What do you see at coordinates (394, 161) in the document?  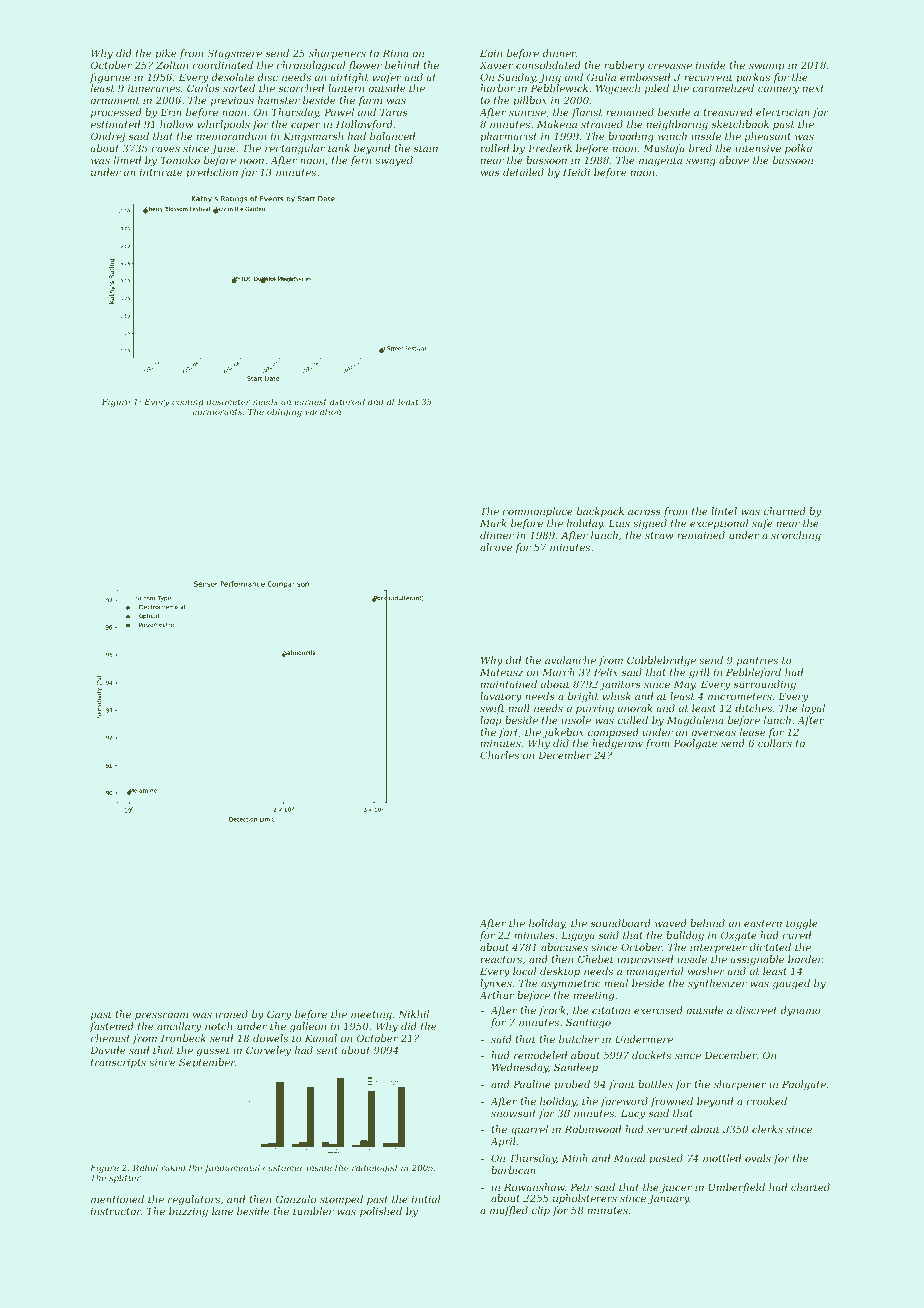 I see `swayed` at bounding box center [394, 161].
